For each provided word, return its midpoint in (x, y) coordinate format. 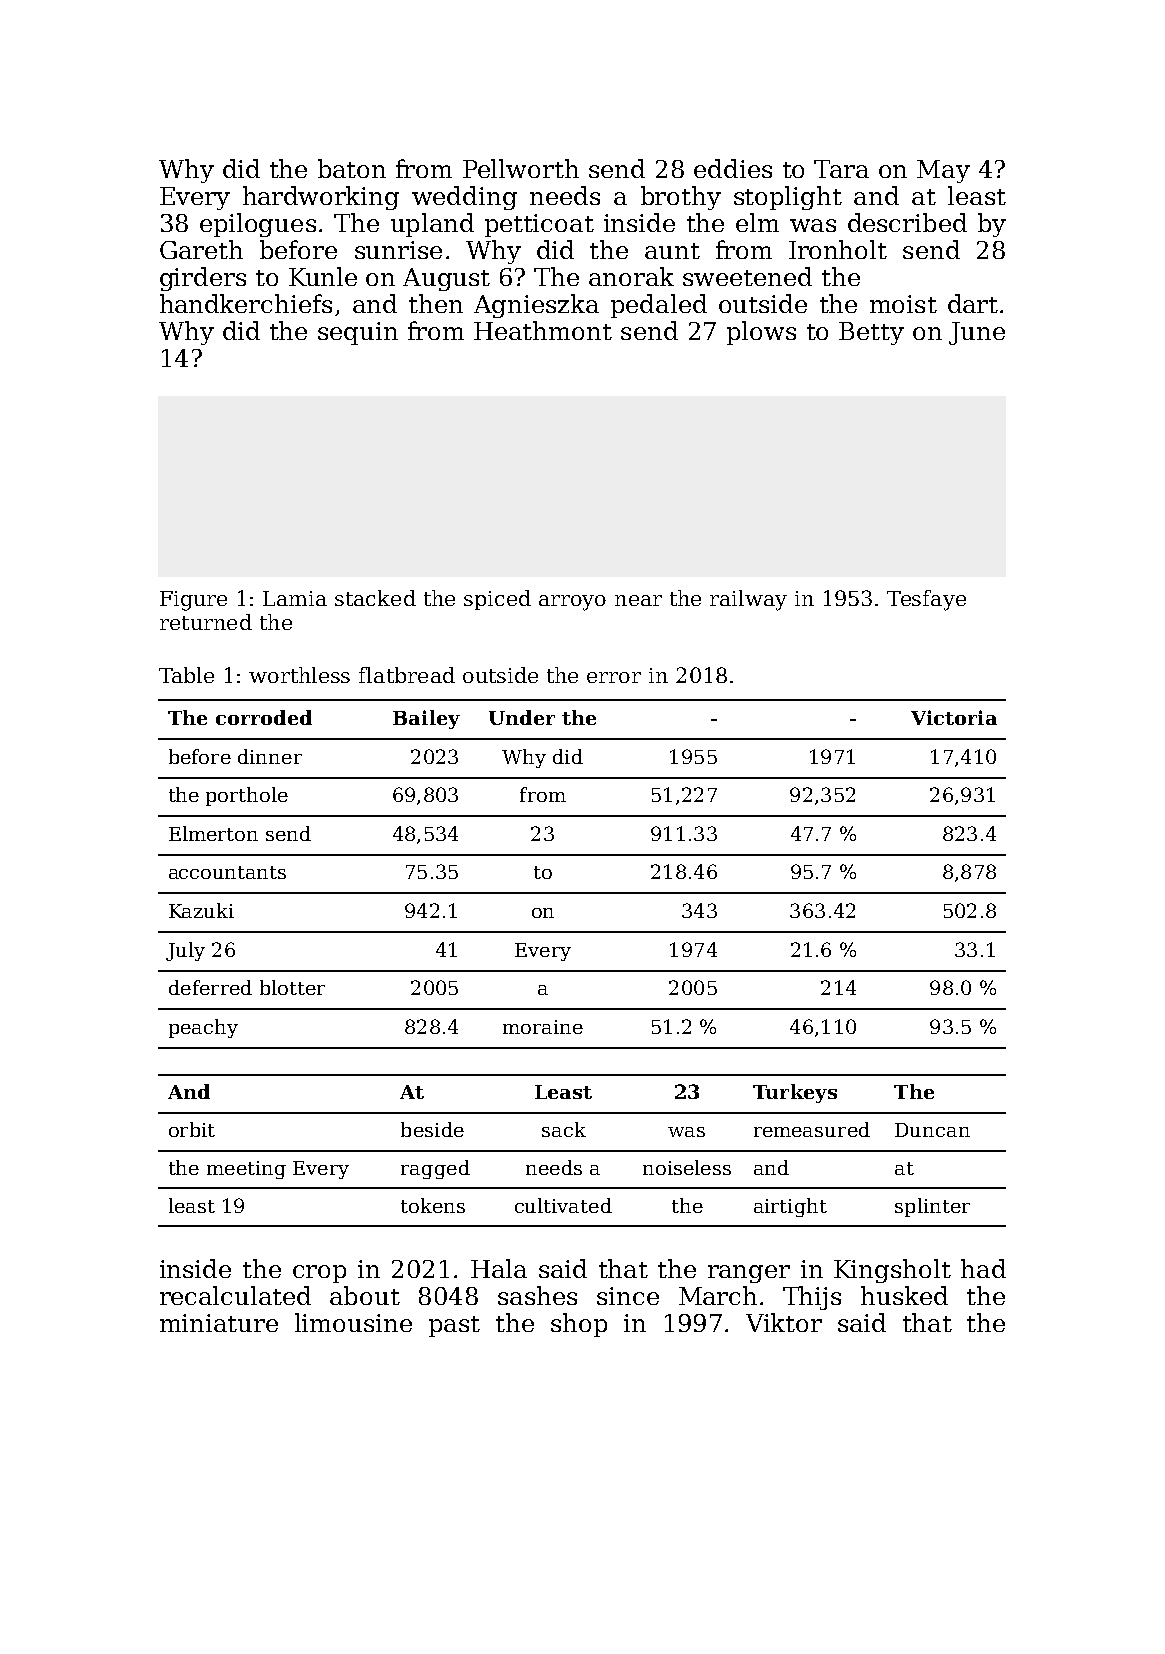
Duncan (932, 1130)
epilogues (258, 225)
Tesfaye (926, 600)
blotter (292, 987)
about (365, 1295)
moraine (543, 1027)
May (943, 171)
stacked (375, 598)
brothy (681, 198)
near (638, 600)
